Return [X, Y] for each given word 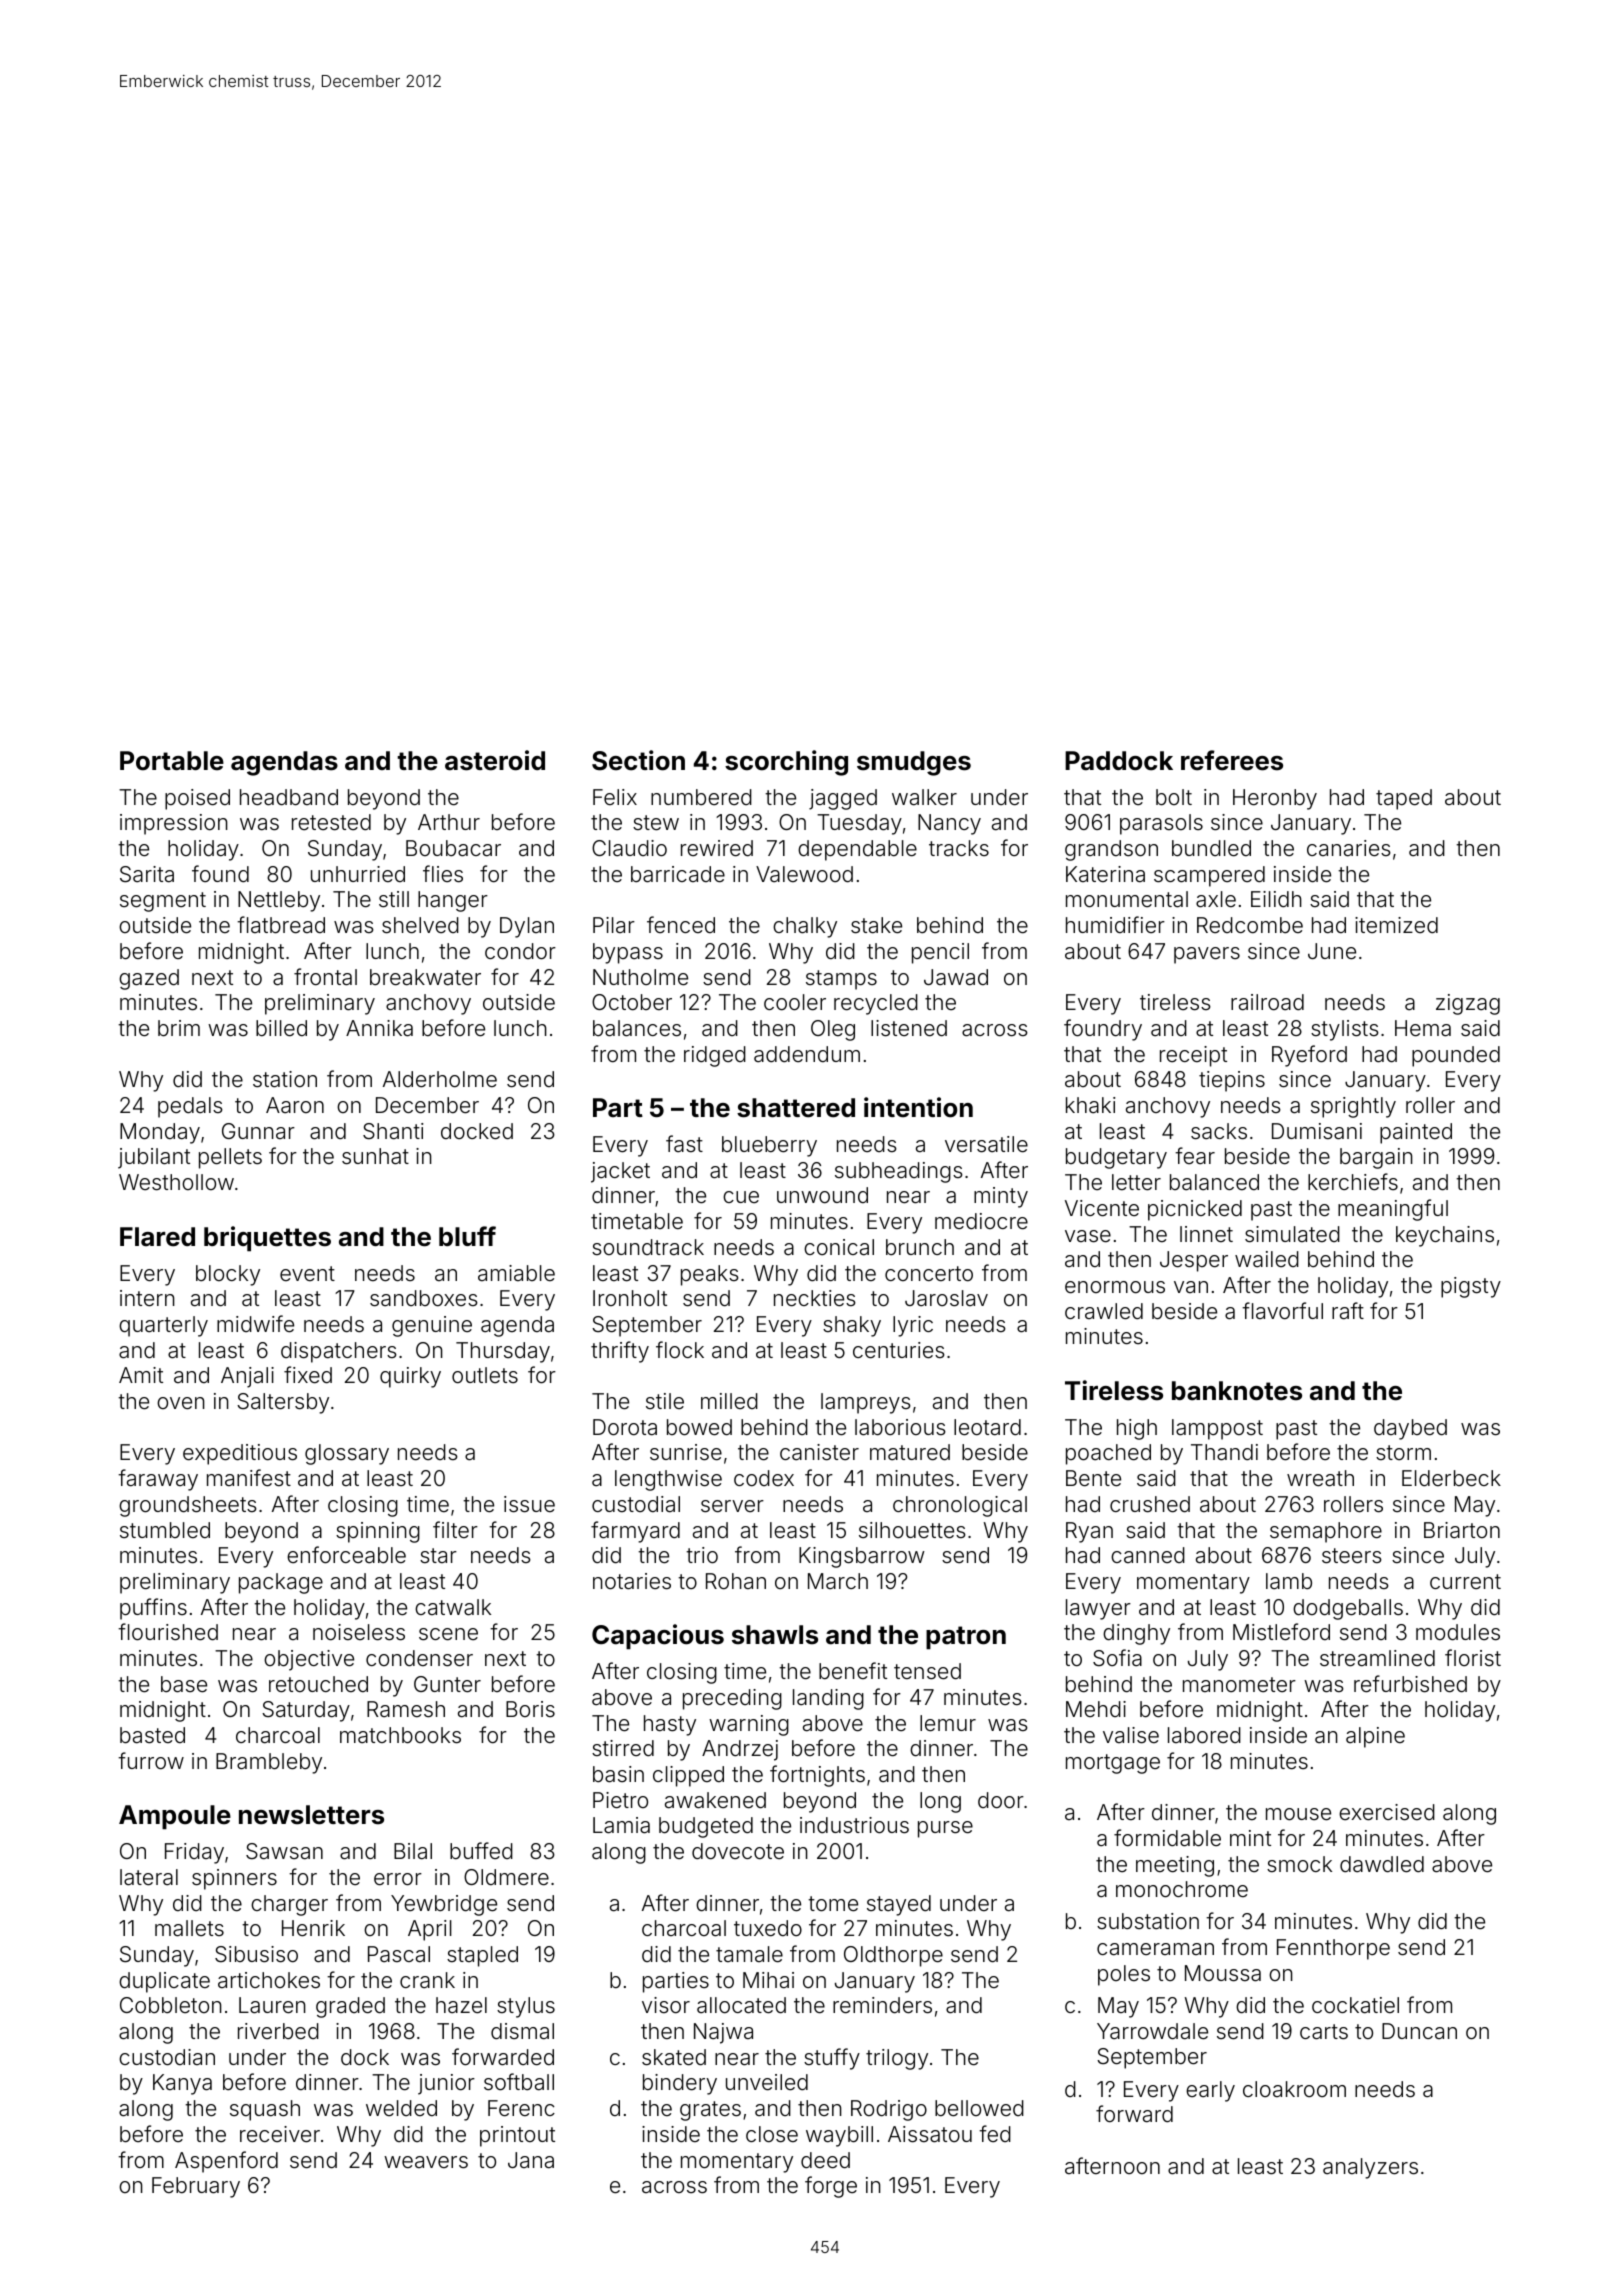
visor [666, 2005]
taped [1404, 799]
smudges [914, 763]
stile [665, 1401]
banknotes [1237, 1391]
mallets [189, 1928]
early [1210, 2091]
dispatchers [339, 1352]
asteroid [495, 760]
